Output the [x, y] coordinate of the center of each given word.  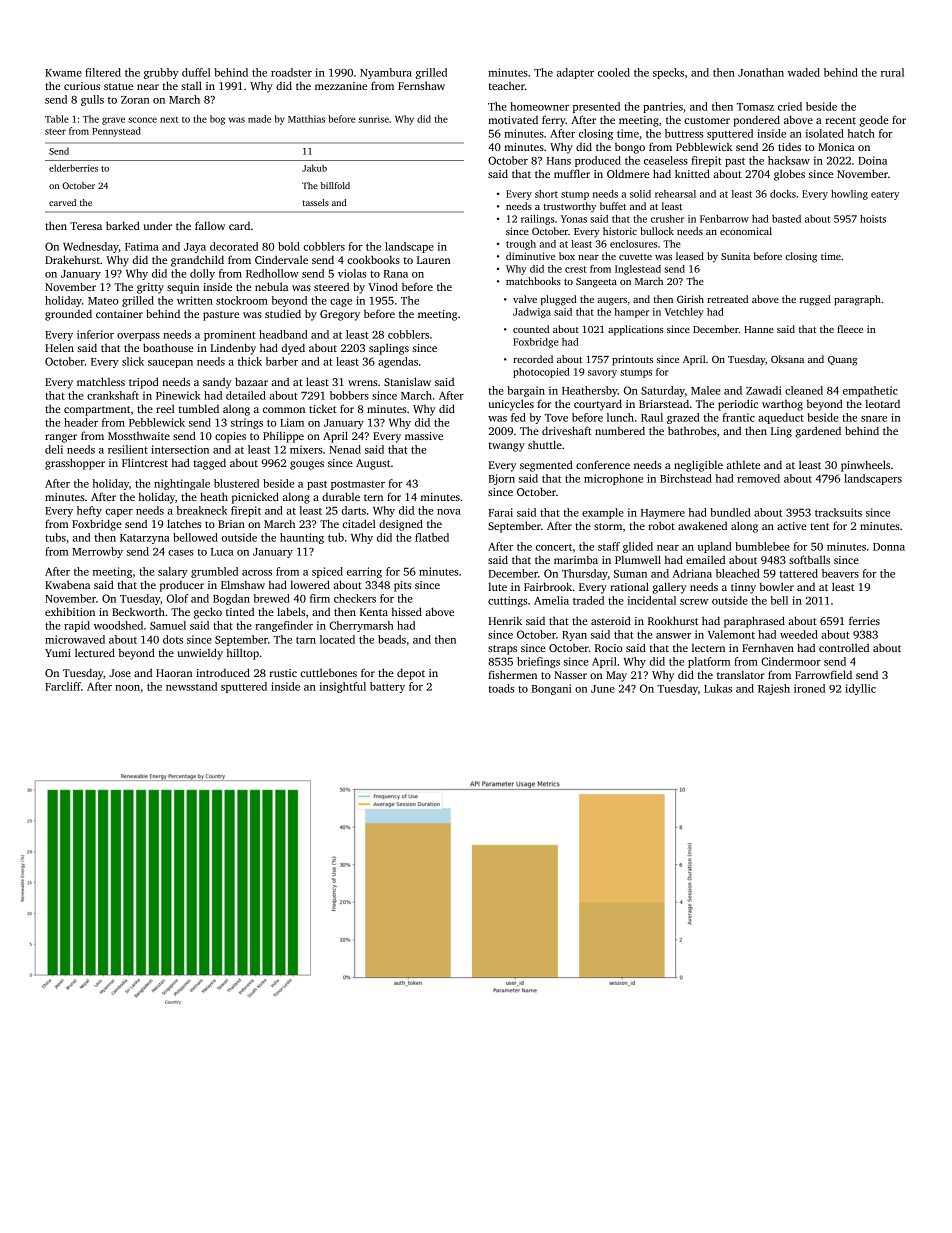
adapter [575, 73]
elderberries [73, 168]
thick [250, 361]
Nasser [570, 675]
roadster [291, 72]
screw [694, 602]
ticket [322, 408]
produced [598, 161]
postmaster [358, 485]
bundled [730, 512]
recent [840, 120]
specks [668, 73]
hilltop [243, 654]
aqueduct [781, 418]
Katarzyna [145, 539]
